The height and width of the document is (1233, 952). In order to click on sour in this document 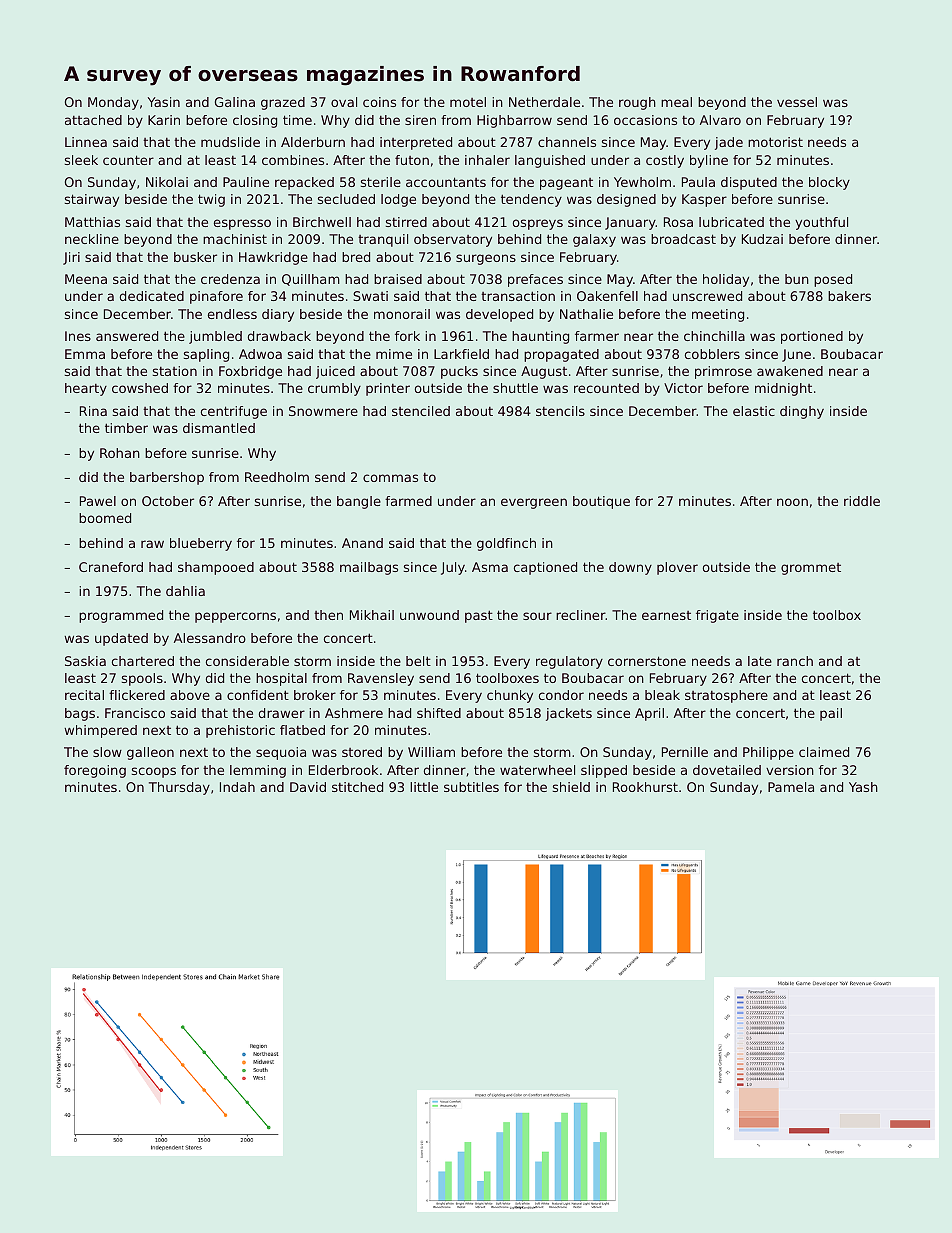, I will do `click(537, 616)`.
